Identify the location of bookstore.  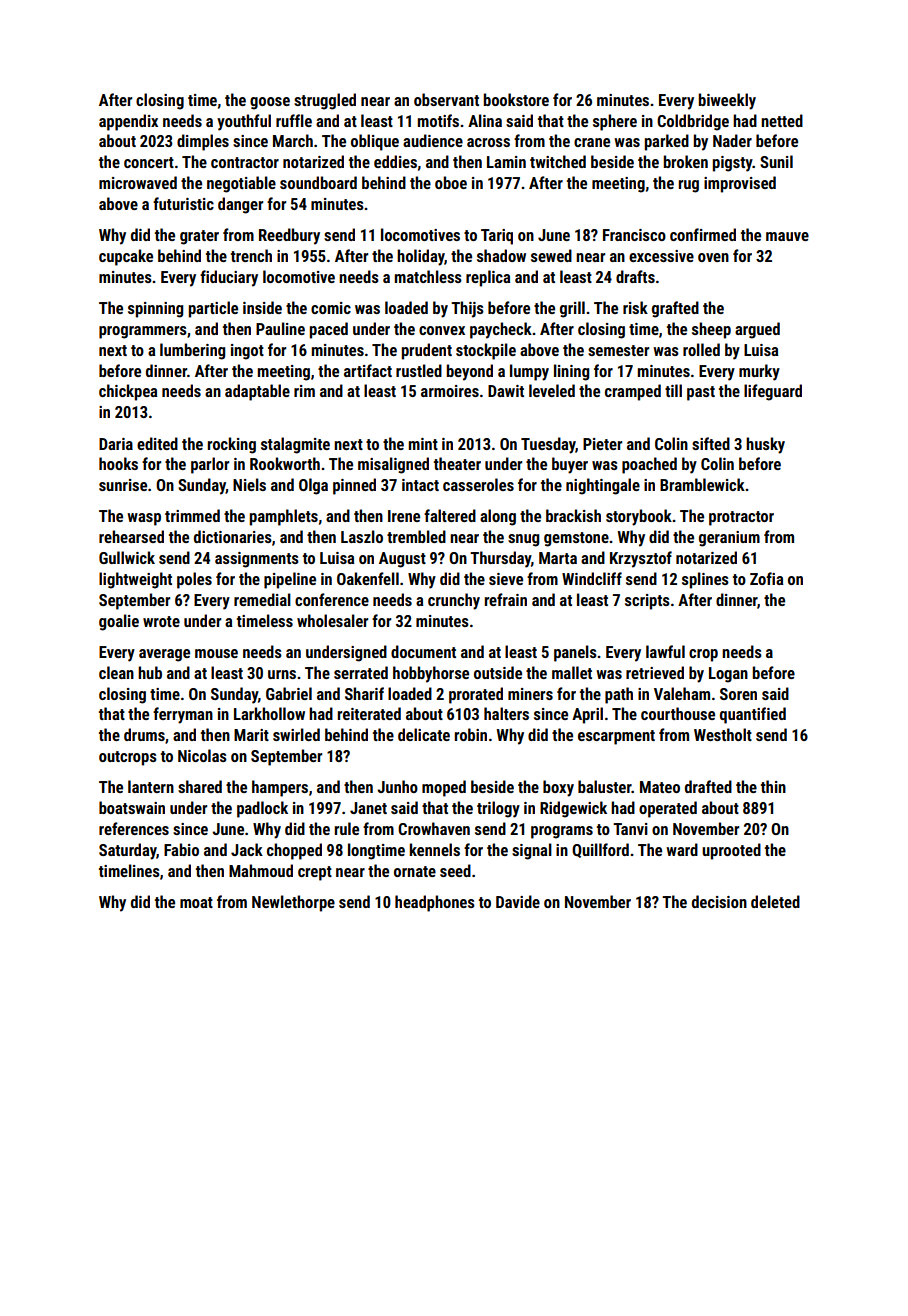
(516, 99).
